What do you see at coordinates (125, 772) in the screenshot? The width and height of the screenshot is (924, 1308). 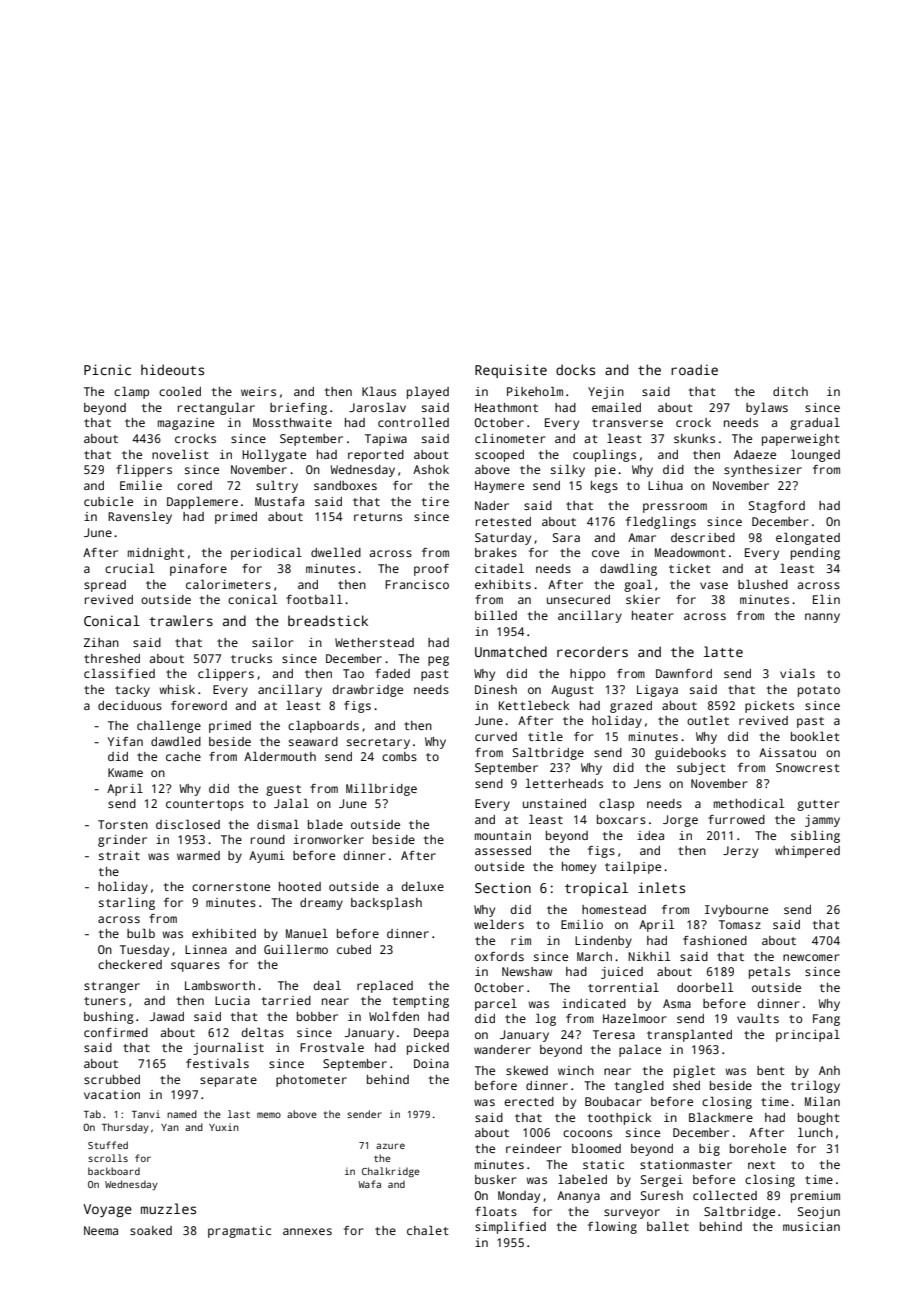 I see `Kwame` at bounding box center [125, 772].
